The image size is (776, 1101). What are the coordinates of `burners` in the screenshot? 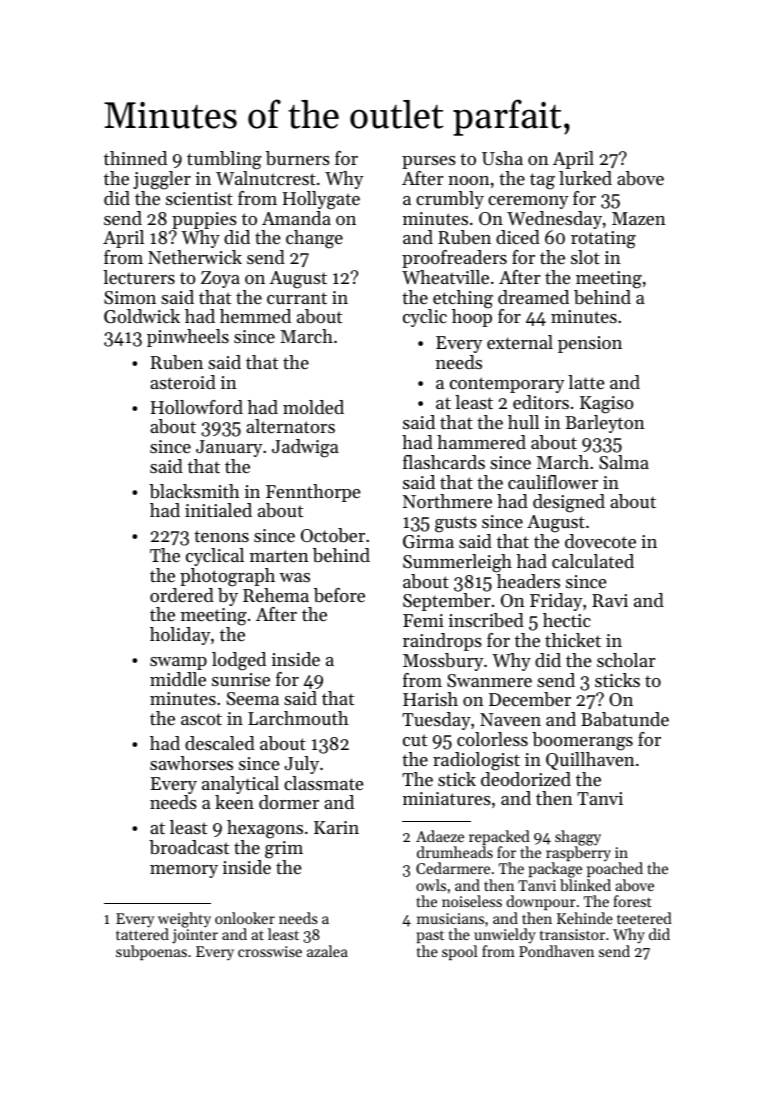 It's located at (298, 158).
